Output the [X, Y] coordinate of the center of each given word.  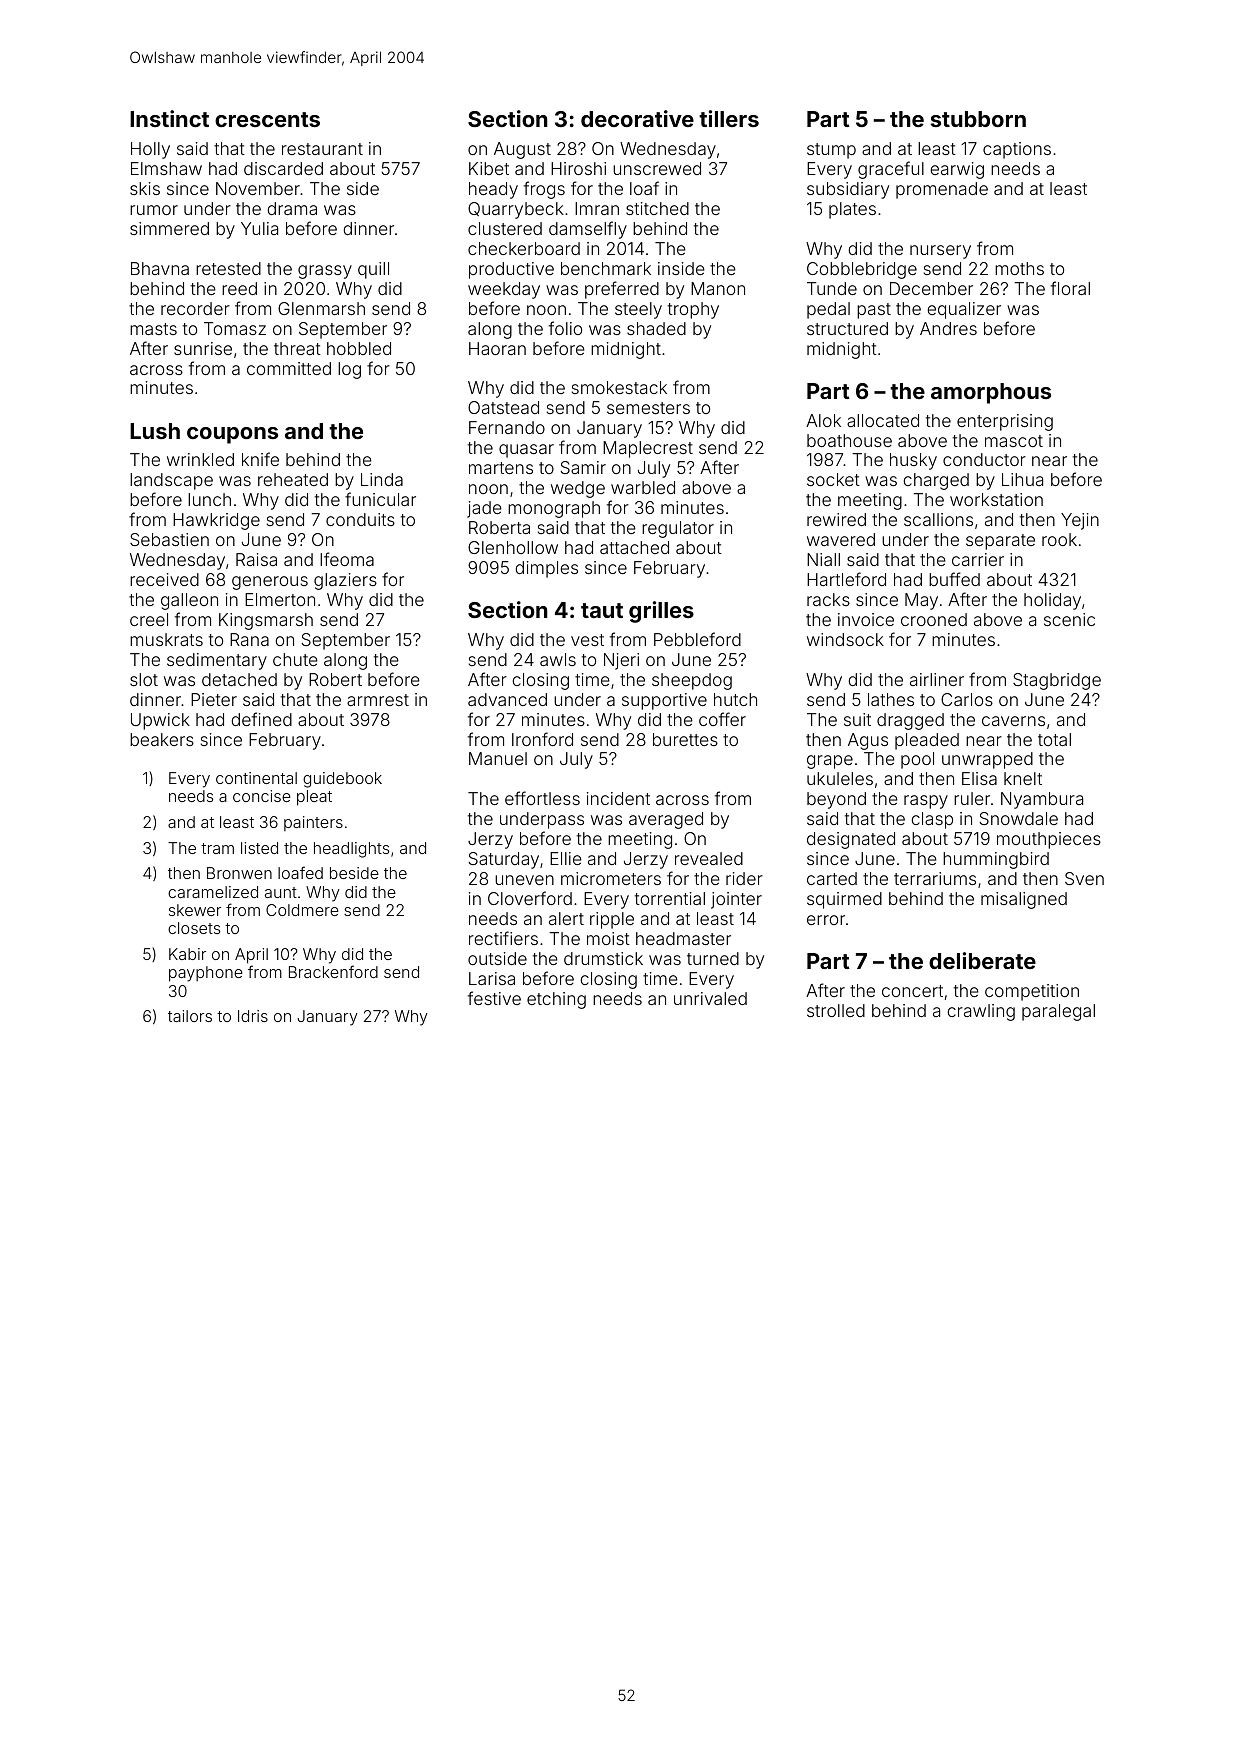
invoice [866, 619]
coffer [722, 719]
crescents [267, 119]
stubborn [978, 119]
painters [313, 823]
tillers [729, 118]
